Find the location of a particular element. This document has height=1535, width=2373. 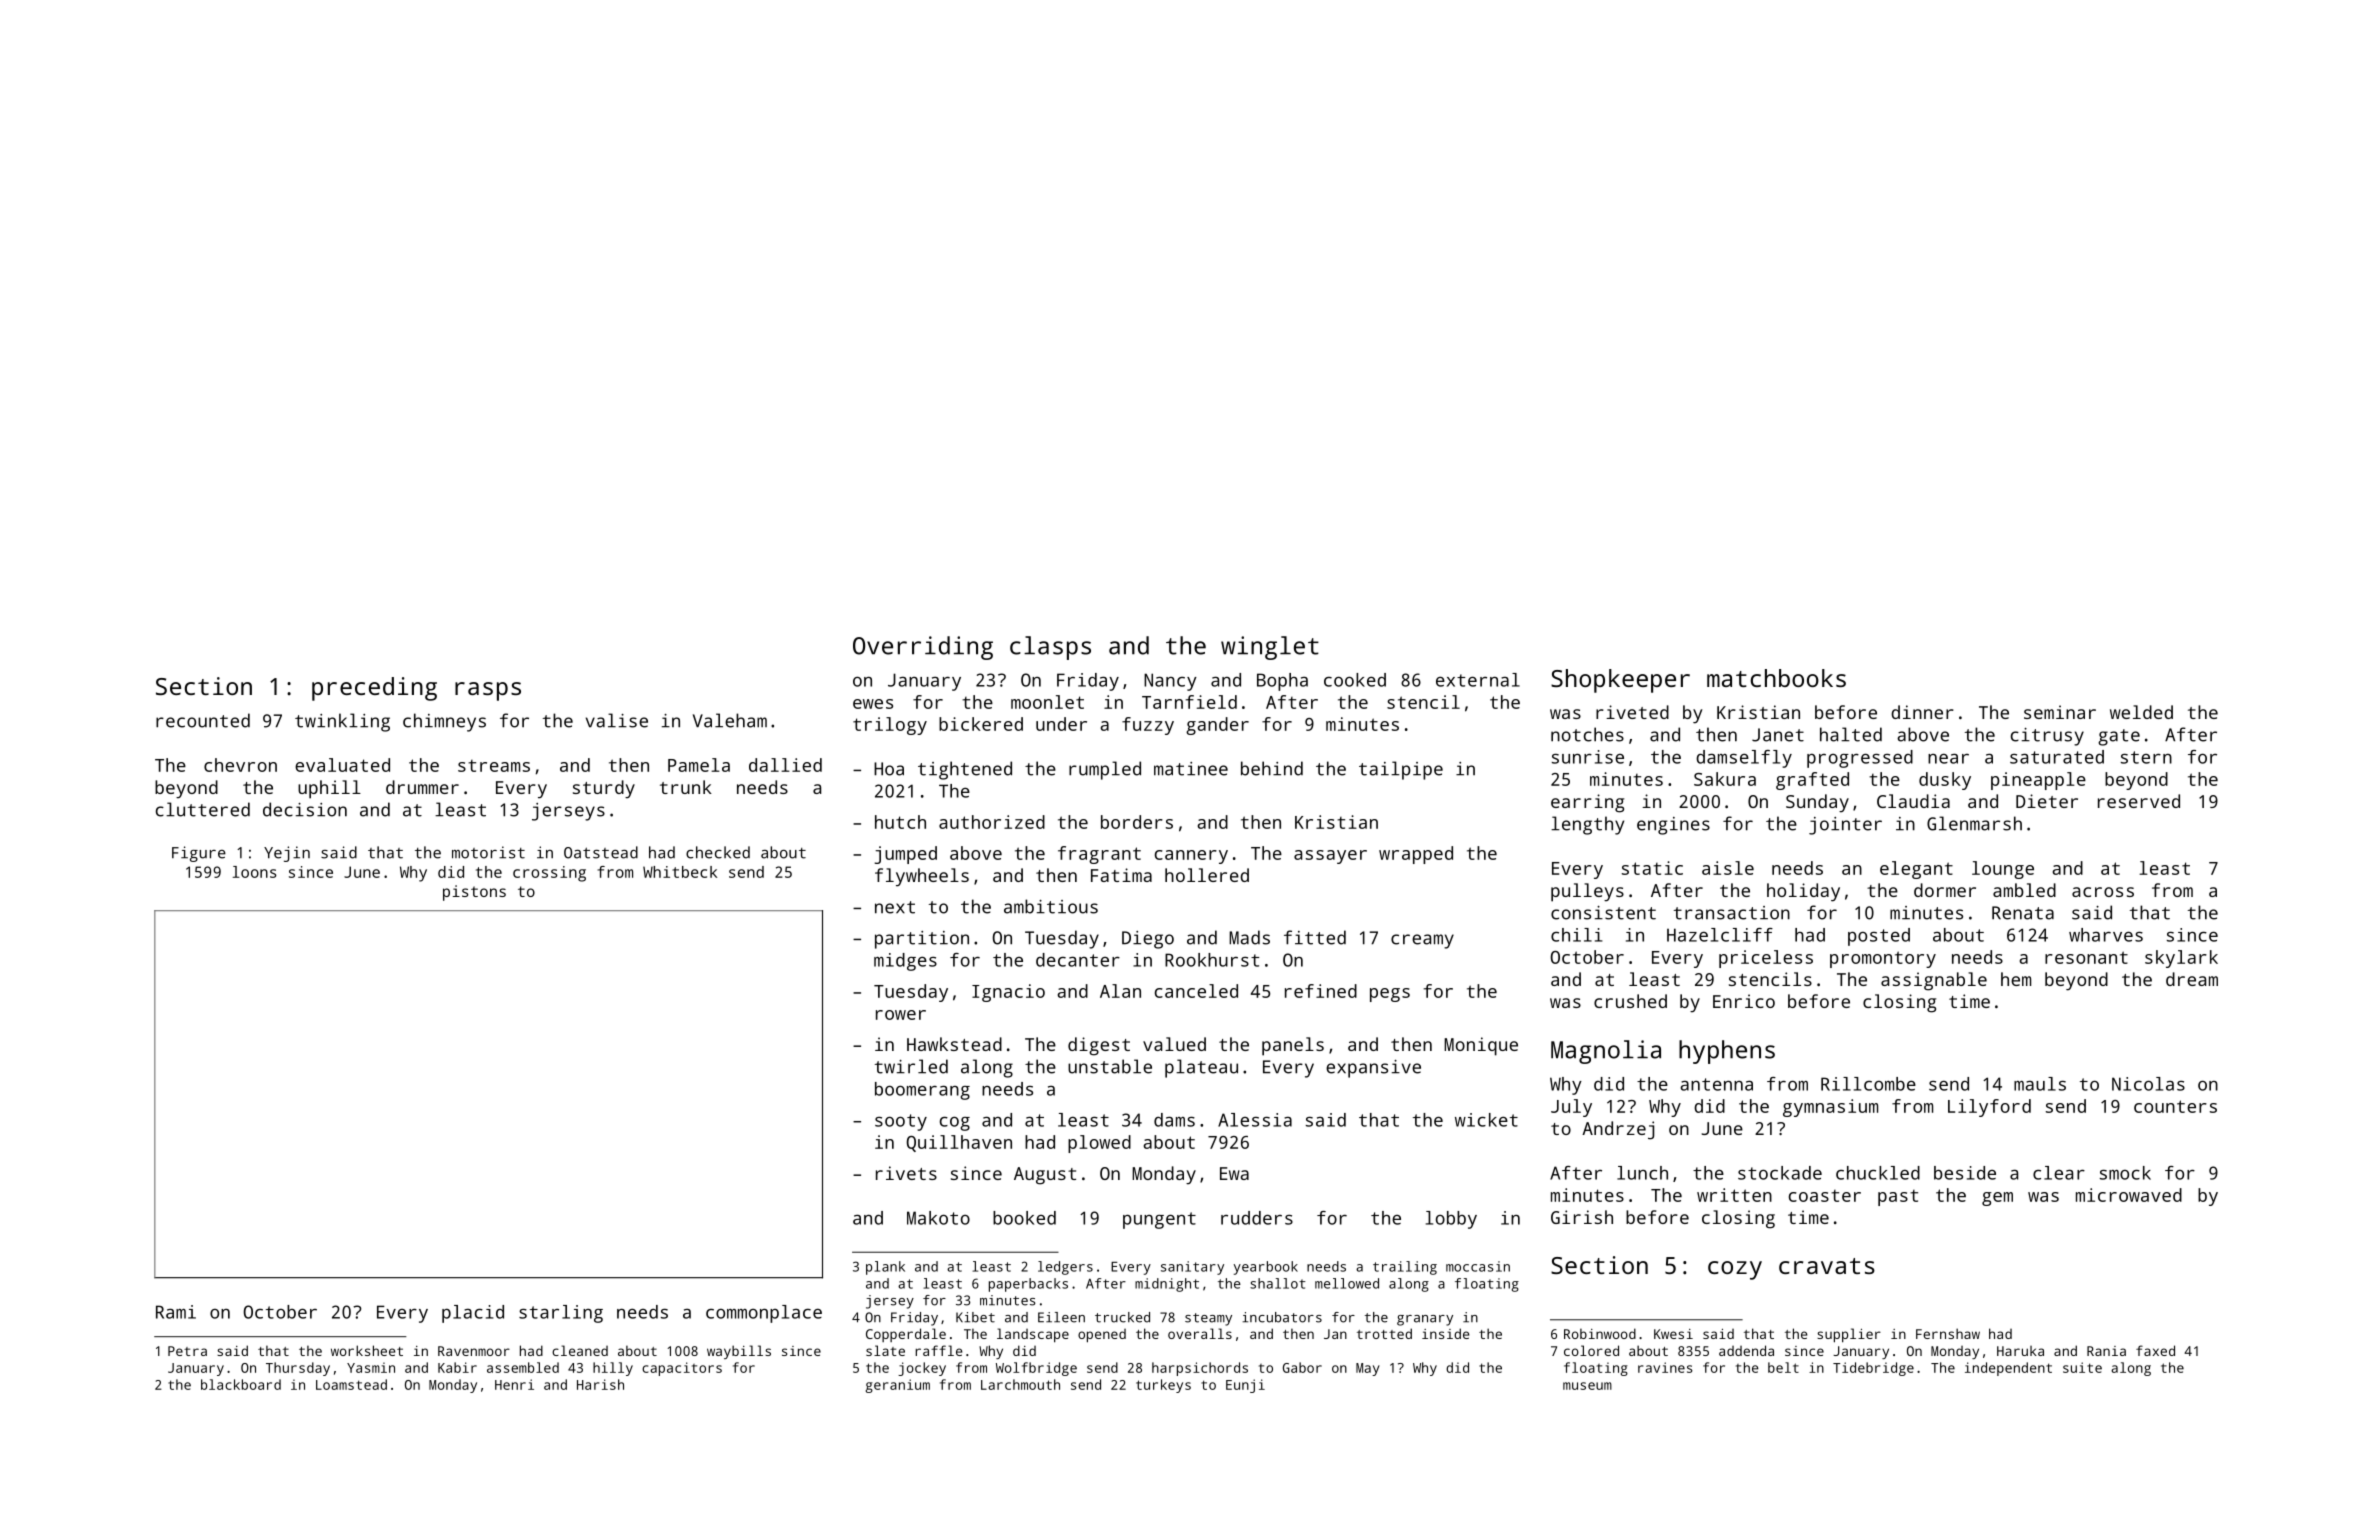

matchbooks is located at coordinates (1776, 678).
